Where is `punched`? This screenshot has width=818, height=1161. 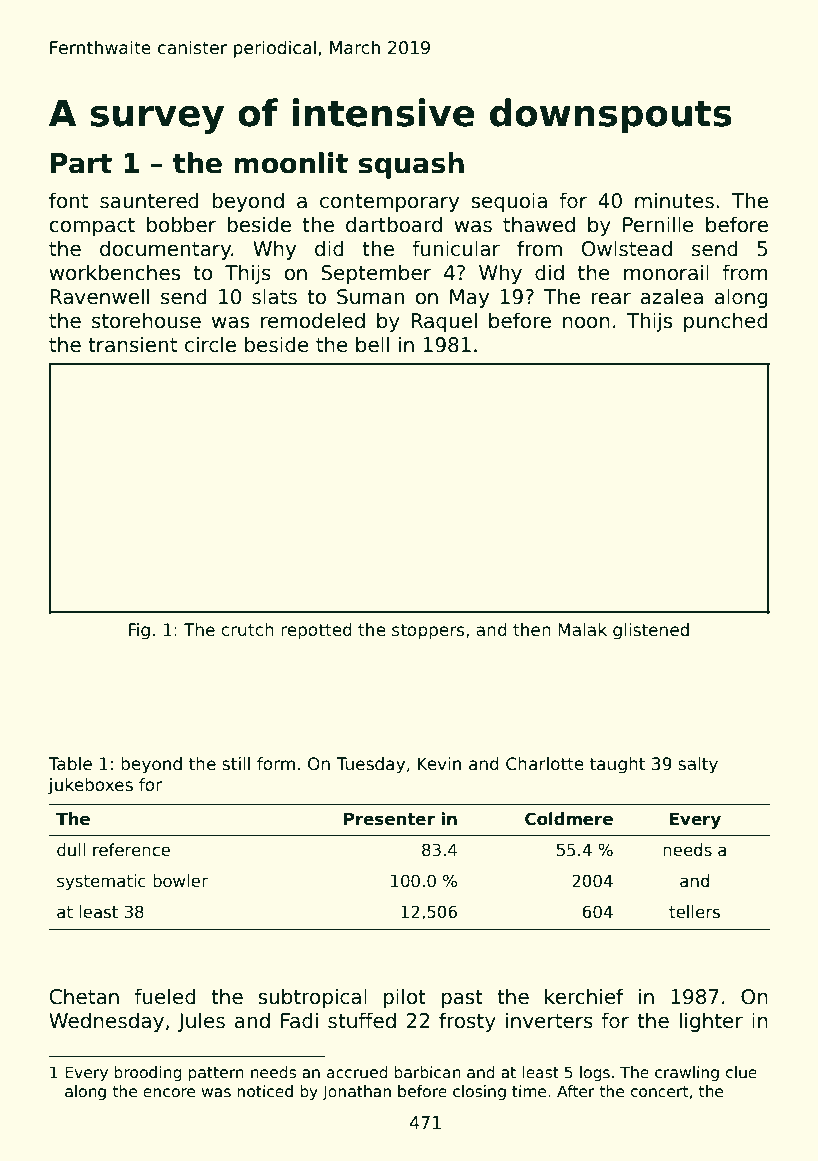
punched is located at coordinates (726, 322).
